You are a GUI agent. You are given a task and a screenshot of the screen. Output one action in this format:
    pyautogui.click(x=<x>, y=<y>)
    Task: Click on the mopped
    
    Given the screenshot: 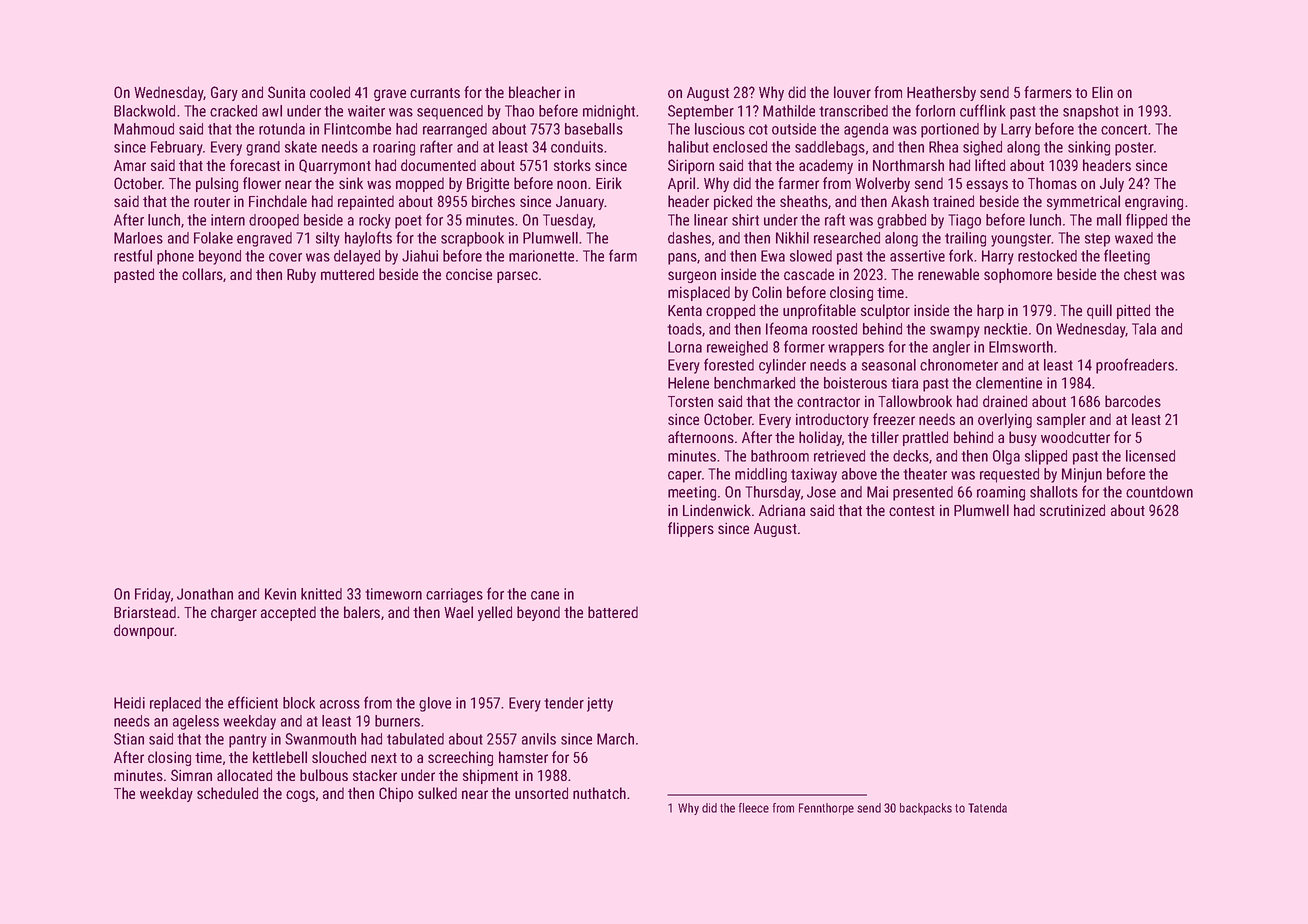 What is the action you would take?
    pyautogui.click(x=420, y=184)
